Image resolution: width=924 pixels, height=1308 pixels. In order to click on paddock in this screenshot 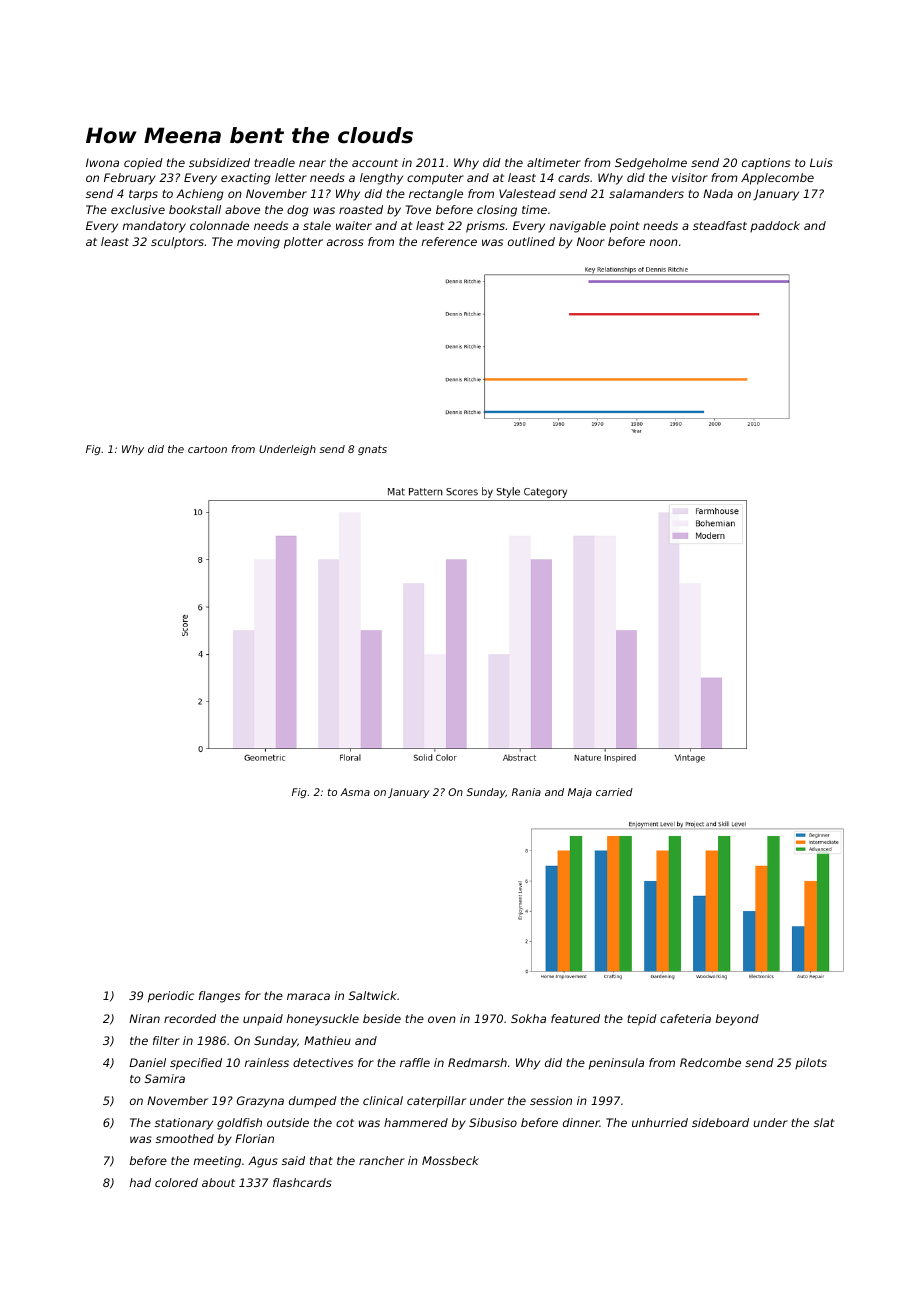, I will do `click(775, 226)`.
